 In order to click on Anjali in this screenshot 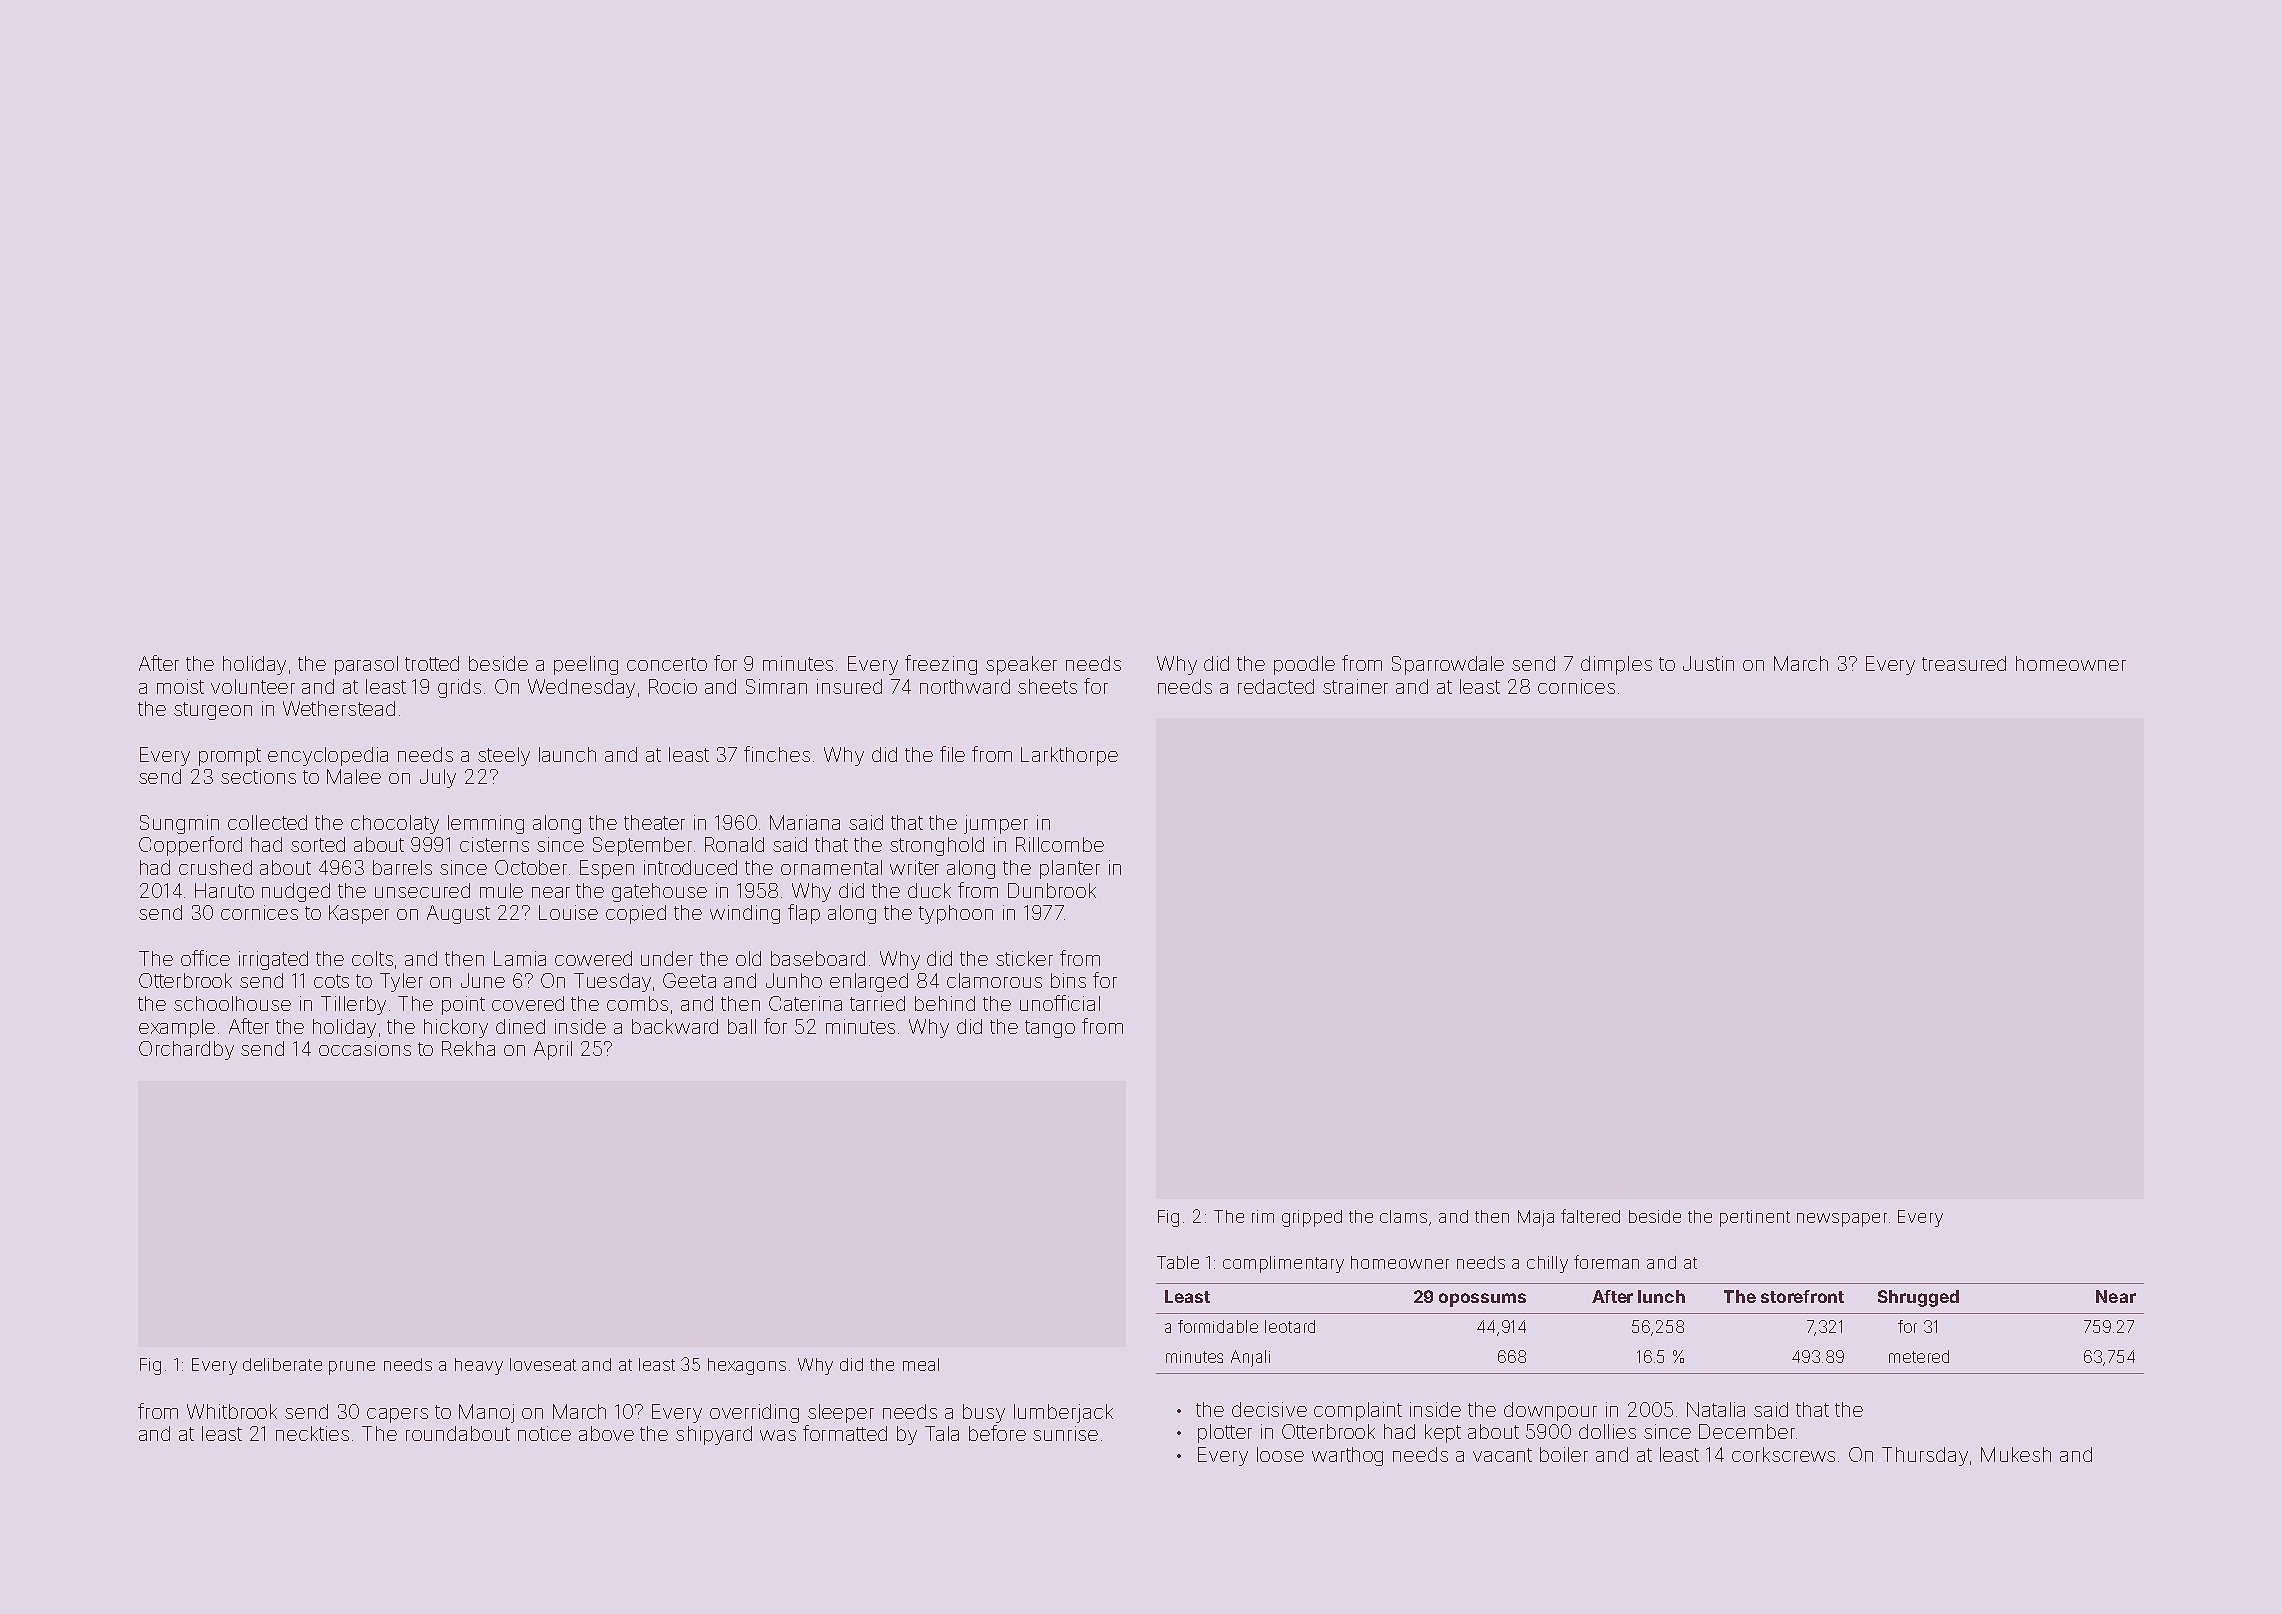, I will do `click(1250, 1358)`.
